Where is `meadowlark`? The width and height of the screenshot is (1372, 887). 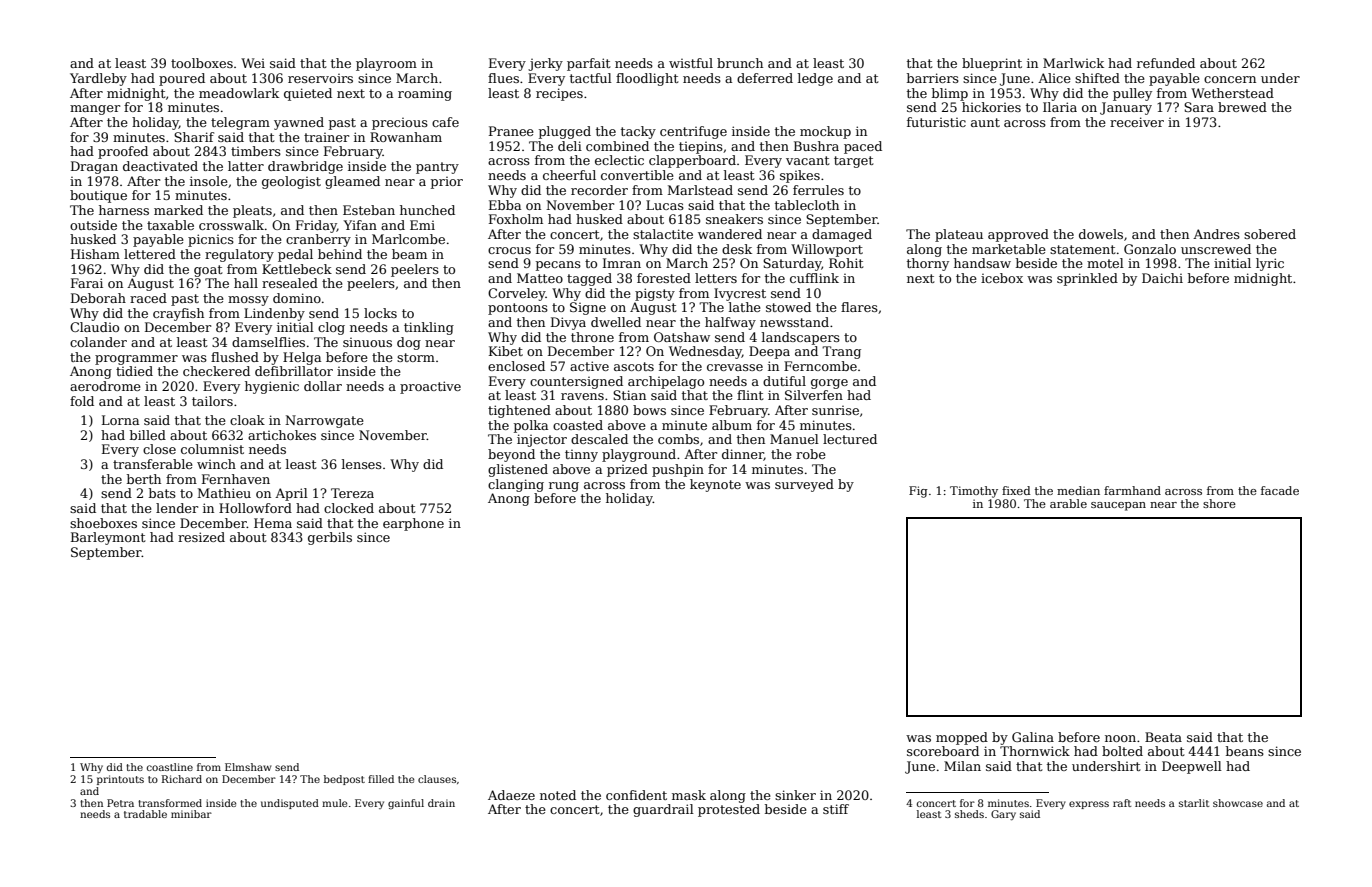 meadowlark is located at coordinates (239, 93).
